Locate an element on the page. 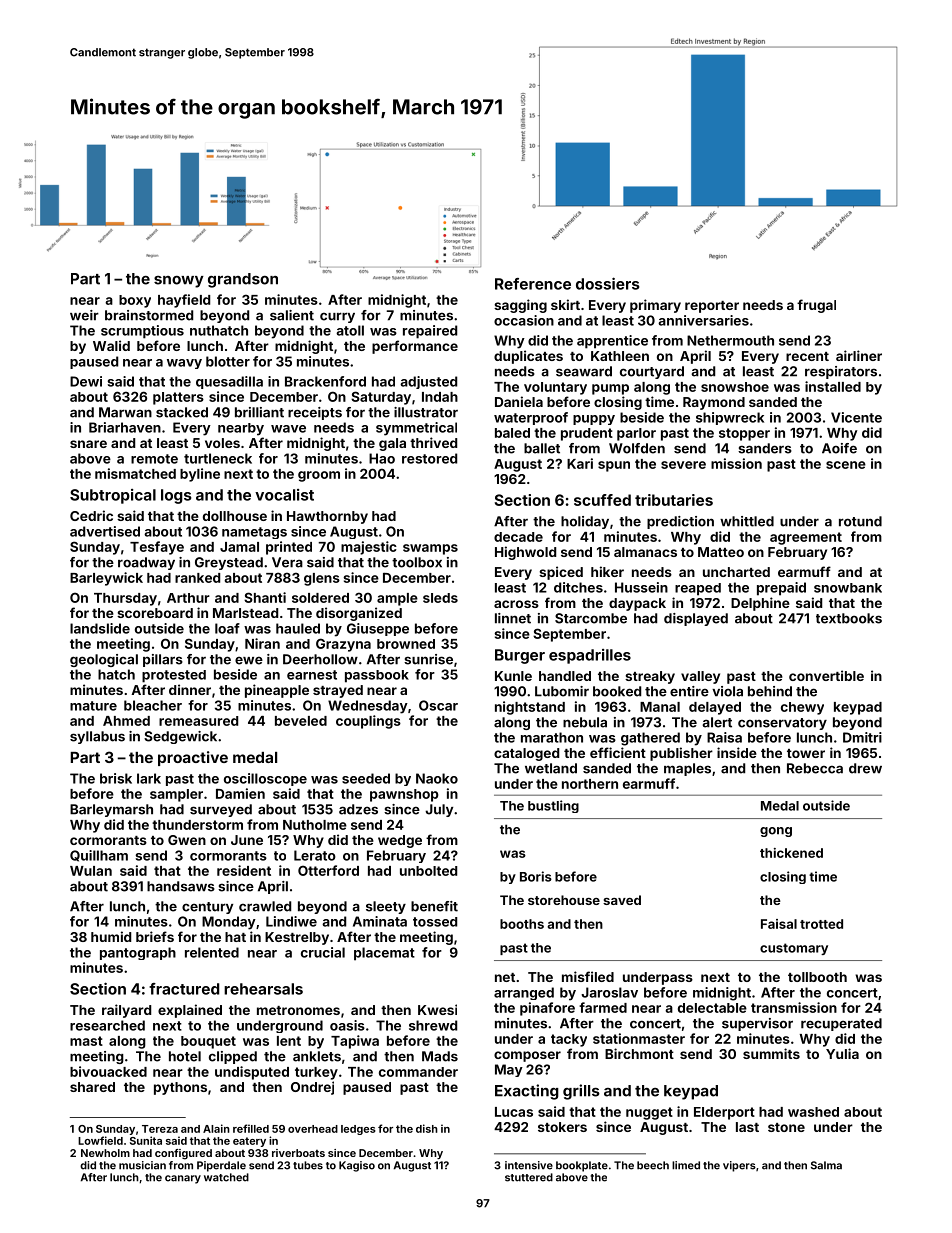 Image resolution: width=952 pixels, height=1233 pixels. sleety is located at coordinates (386, 907).
